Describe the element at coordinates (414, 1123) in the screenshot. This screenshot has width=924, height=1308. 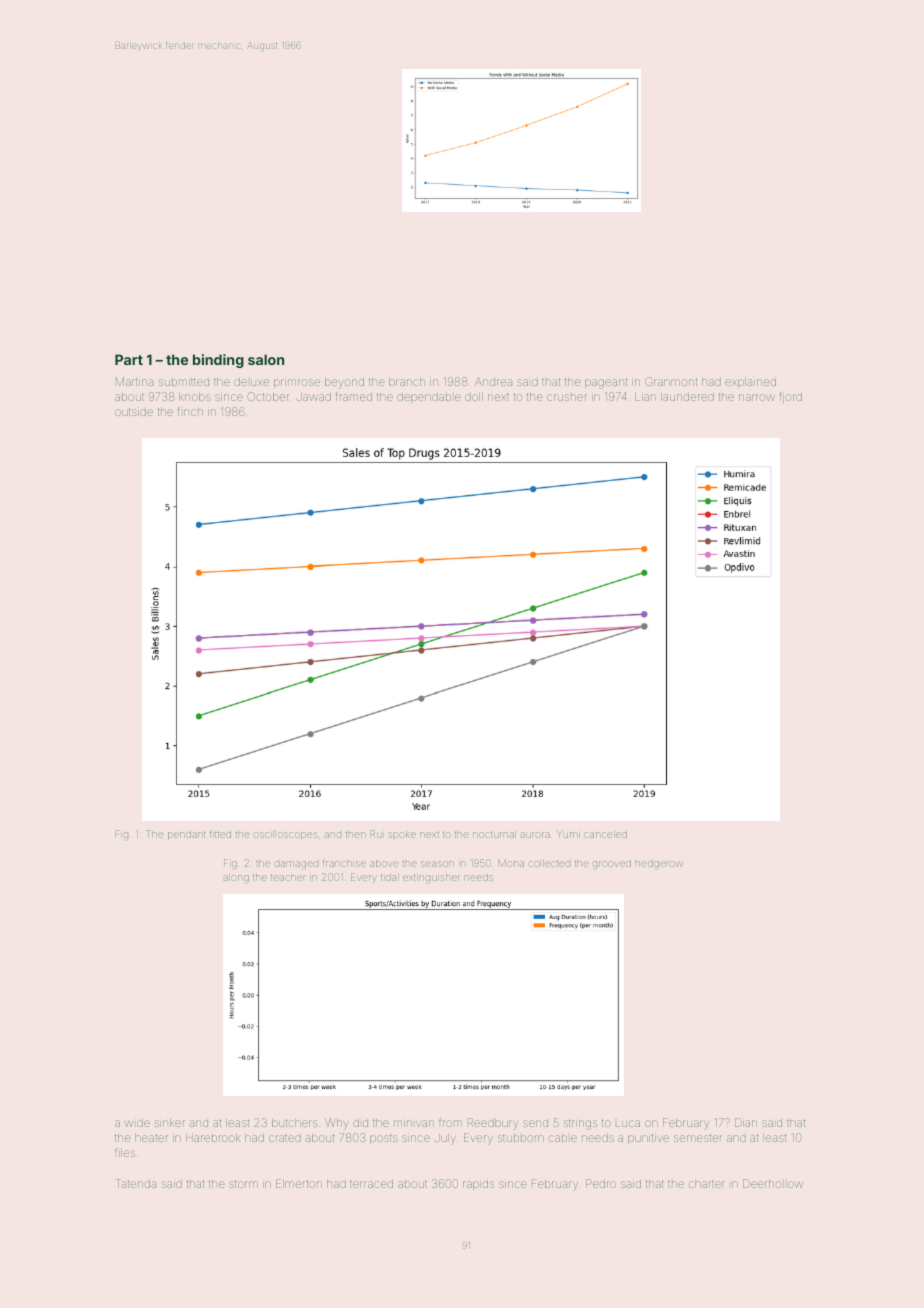
I see `minivan` at that location.
